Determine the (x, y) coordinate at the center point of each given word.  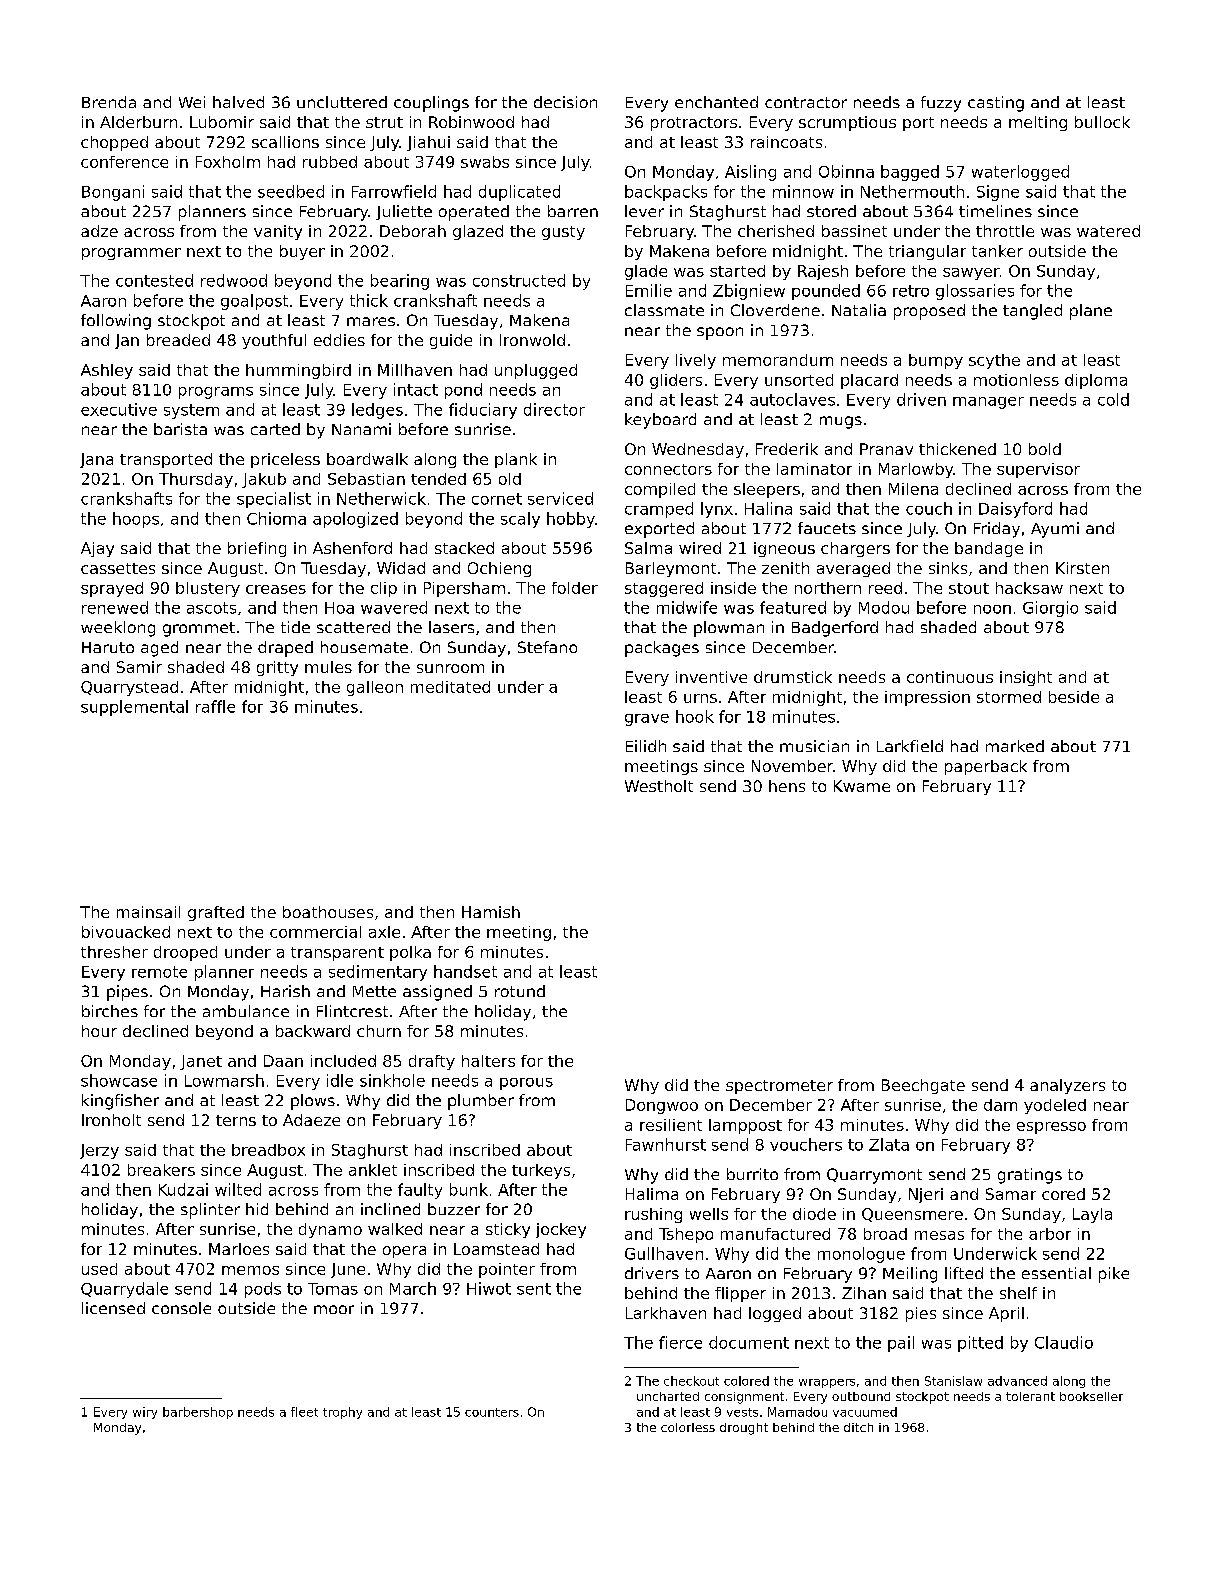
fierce (680, 1342)
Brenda (109, 102)
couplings (431, 104)
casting (996, 104)
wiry (145, 1413)
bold (1045, 449)
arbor (1050, 1234)
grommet (199, 629)
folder (575, 588)
